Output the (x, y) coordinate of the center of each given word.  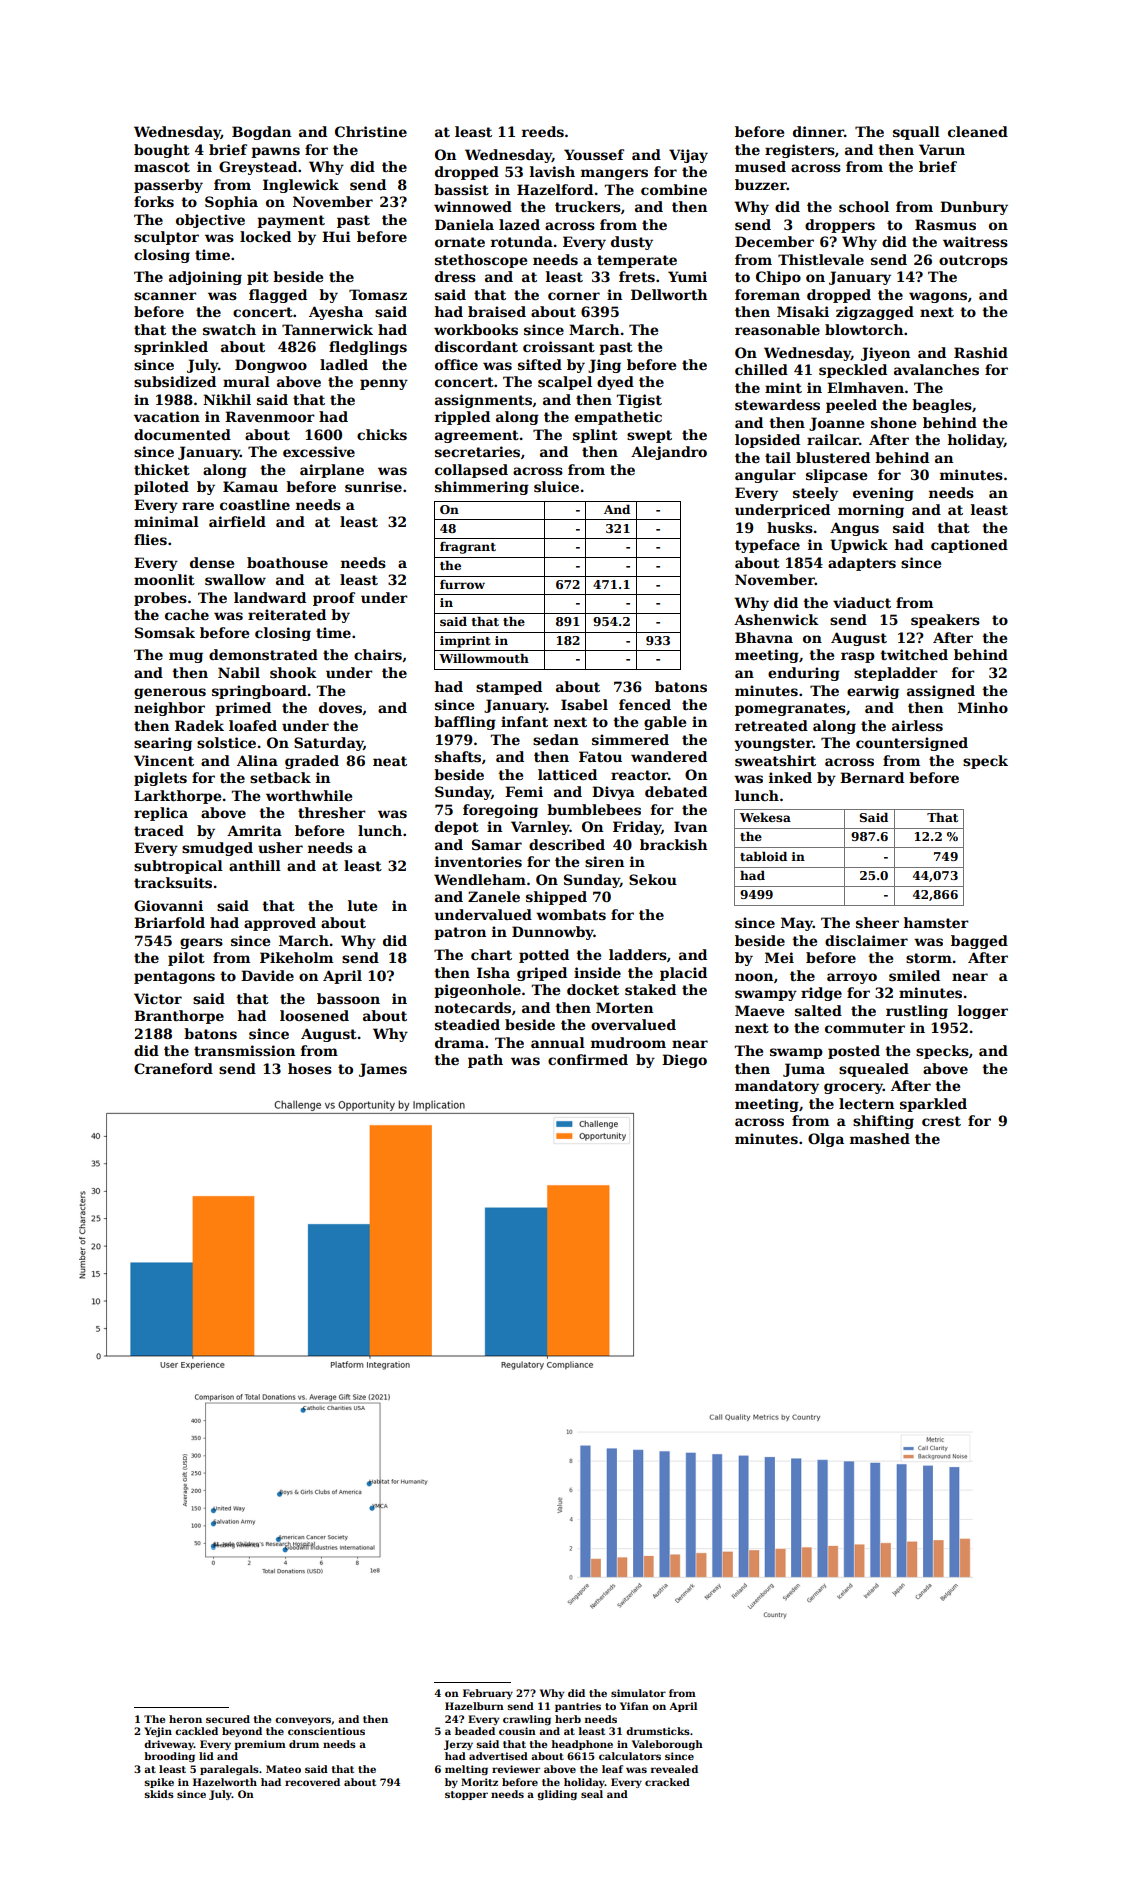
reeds (543, 131)
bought (162, 151)
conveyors (303, 1721)
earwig (873, 692)
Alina (257, 760)
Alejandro (669, 453)
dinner (818, 131)
